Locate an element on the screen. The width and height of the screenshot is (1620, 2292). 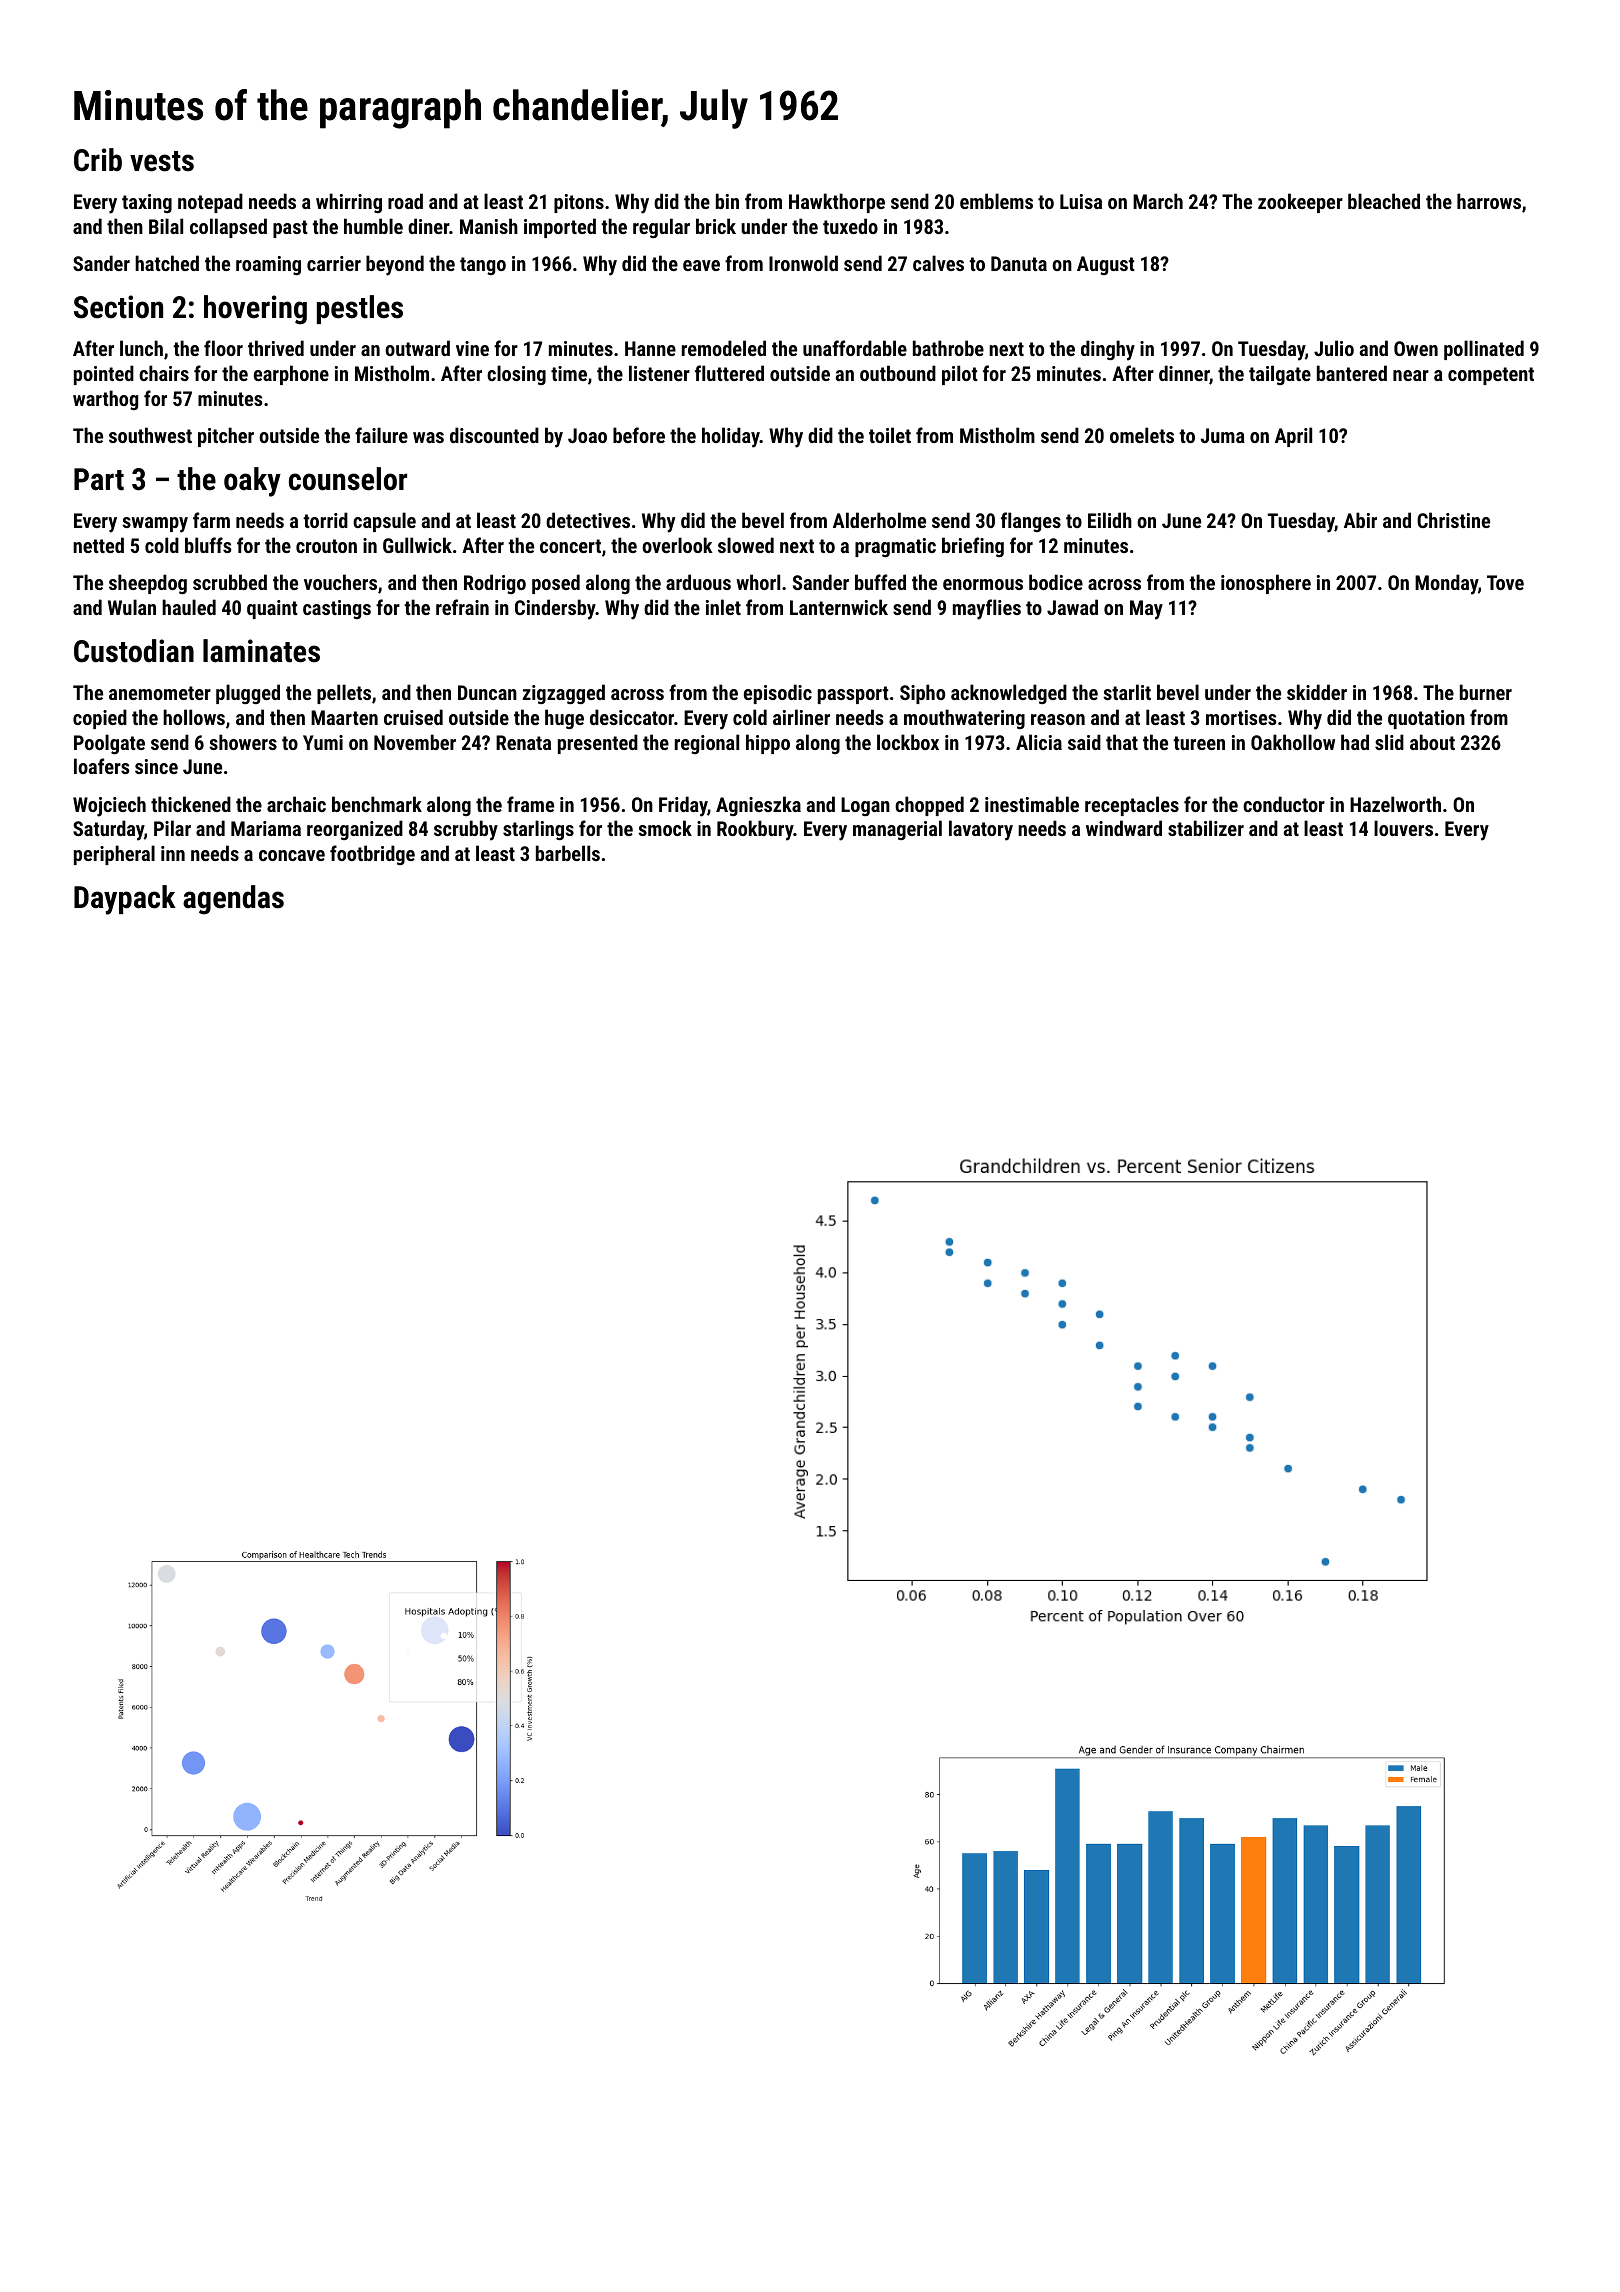
barbells is located at coordinates (568, 853).
